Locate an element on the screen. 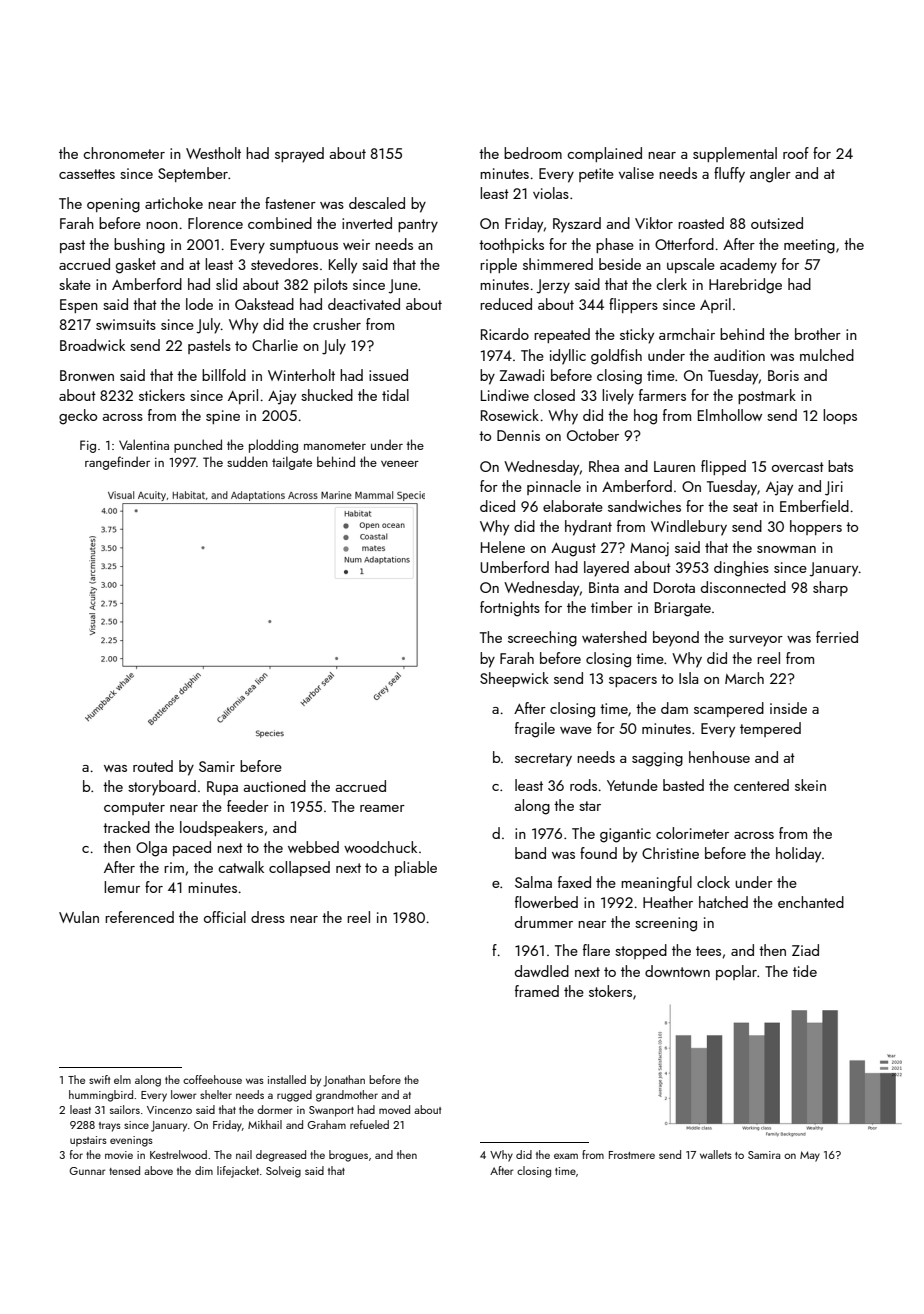 This screenshot has height=1314, width=924. chronometer is located at coordinates (124, 153).
